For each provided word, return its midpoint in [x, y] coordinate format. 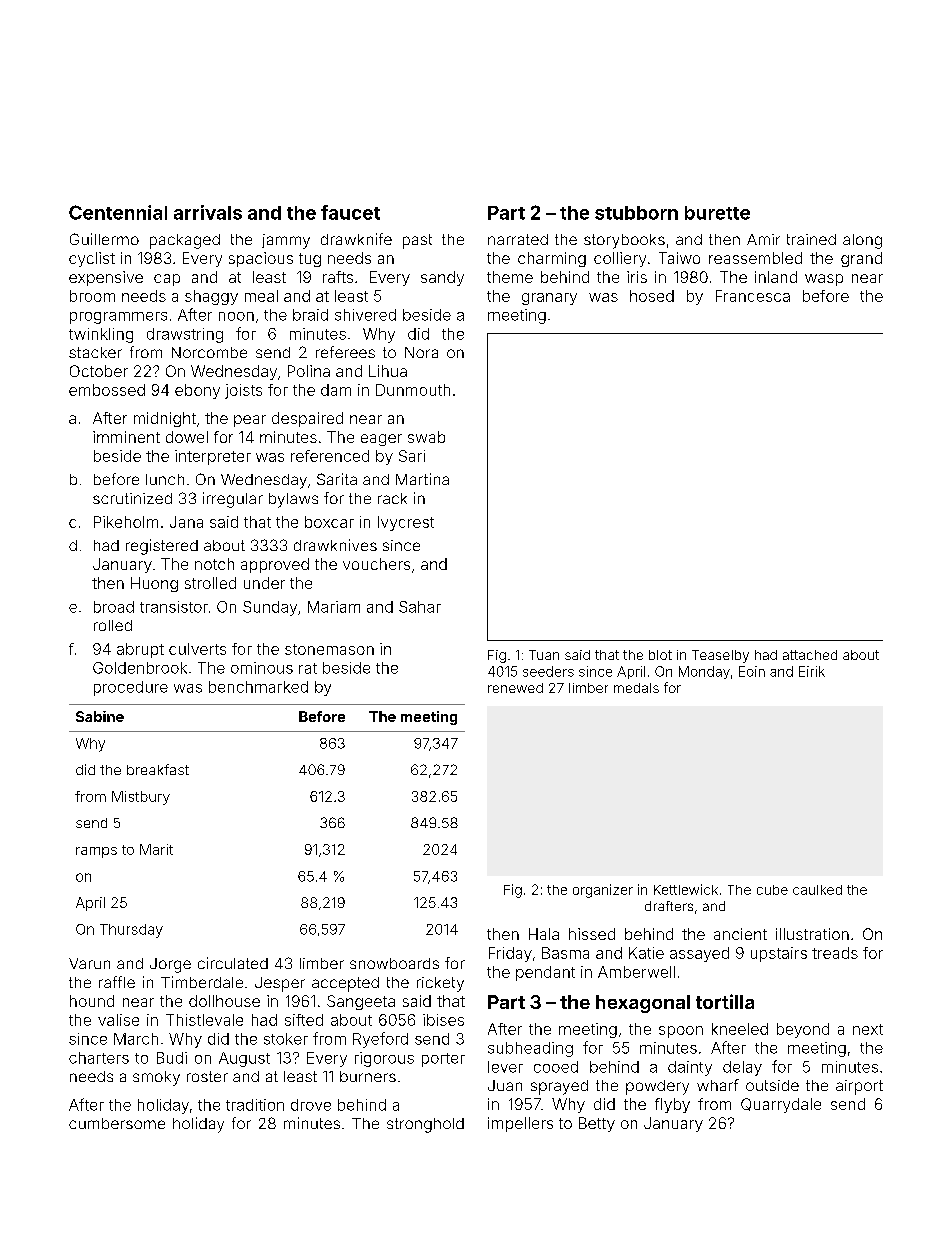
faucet [350, 212]
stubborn [636, 213]
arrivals [208, 212]
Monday [704, 672]
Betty [597, 1124]
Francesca [753, 296]
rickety [440, 984]
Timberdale [202, 982]
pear [250, 421]
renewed [515, 688]
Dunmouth [413, 390]
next [868, 1029]
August [244, 1059]
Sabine [100, 716]
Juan [505, 1085]
